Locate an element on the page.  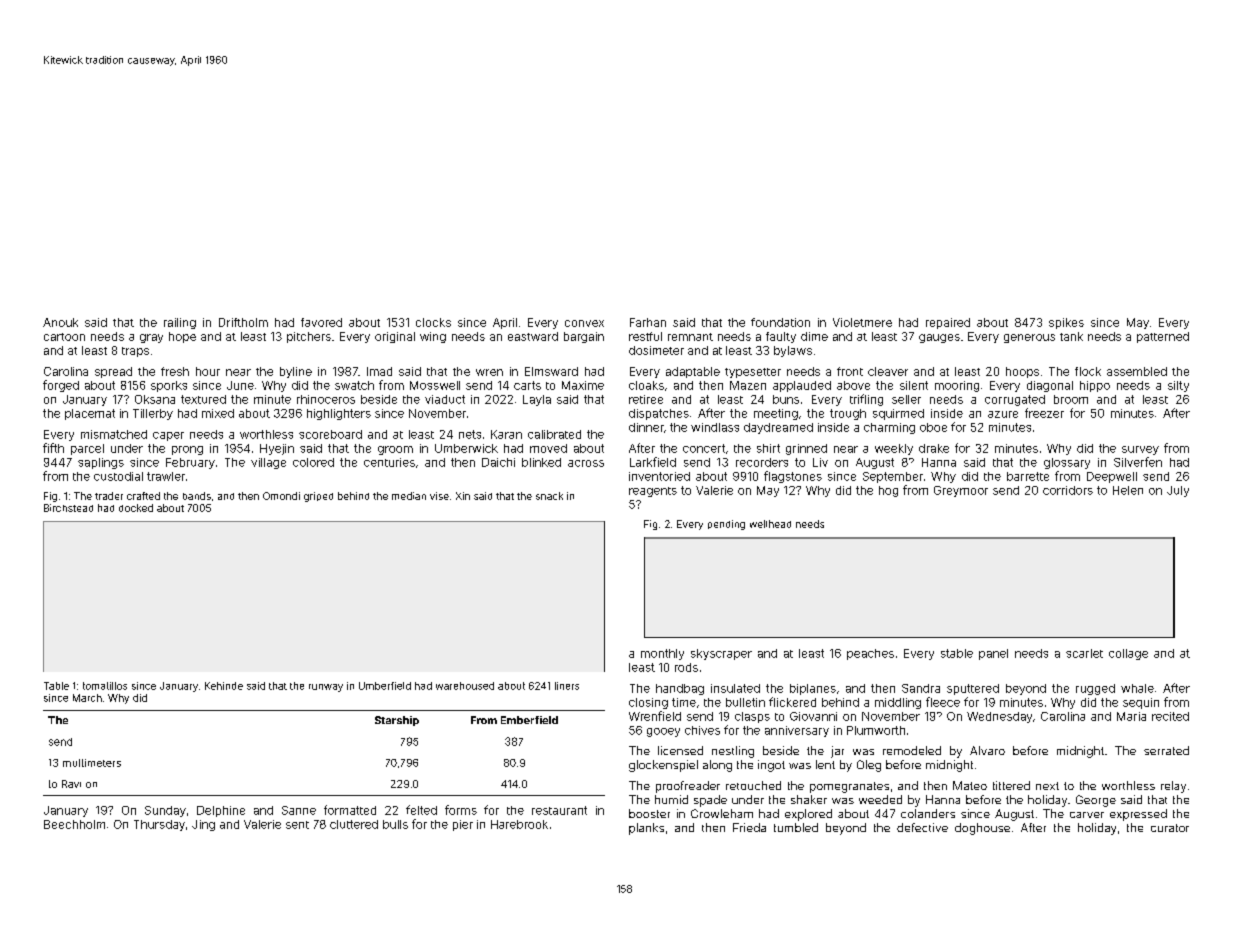
rugged is located at coordinates (1095, 689).
